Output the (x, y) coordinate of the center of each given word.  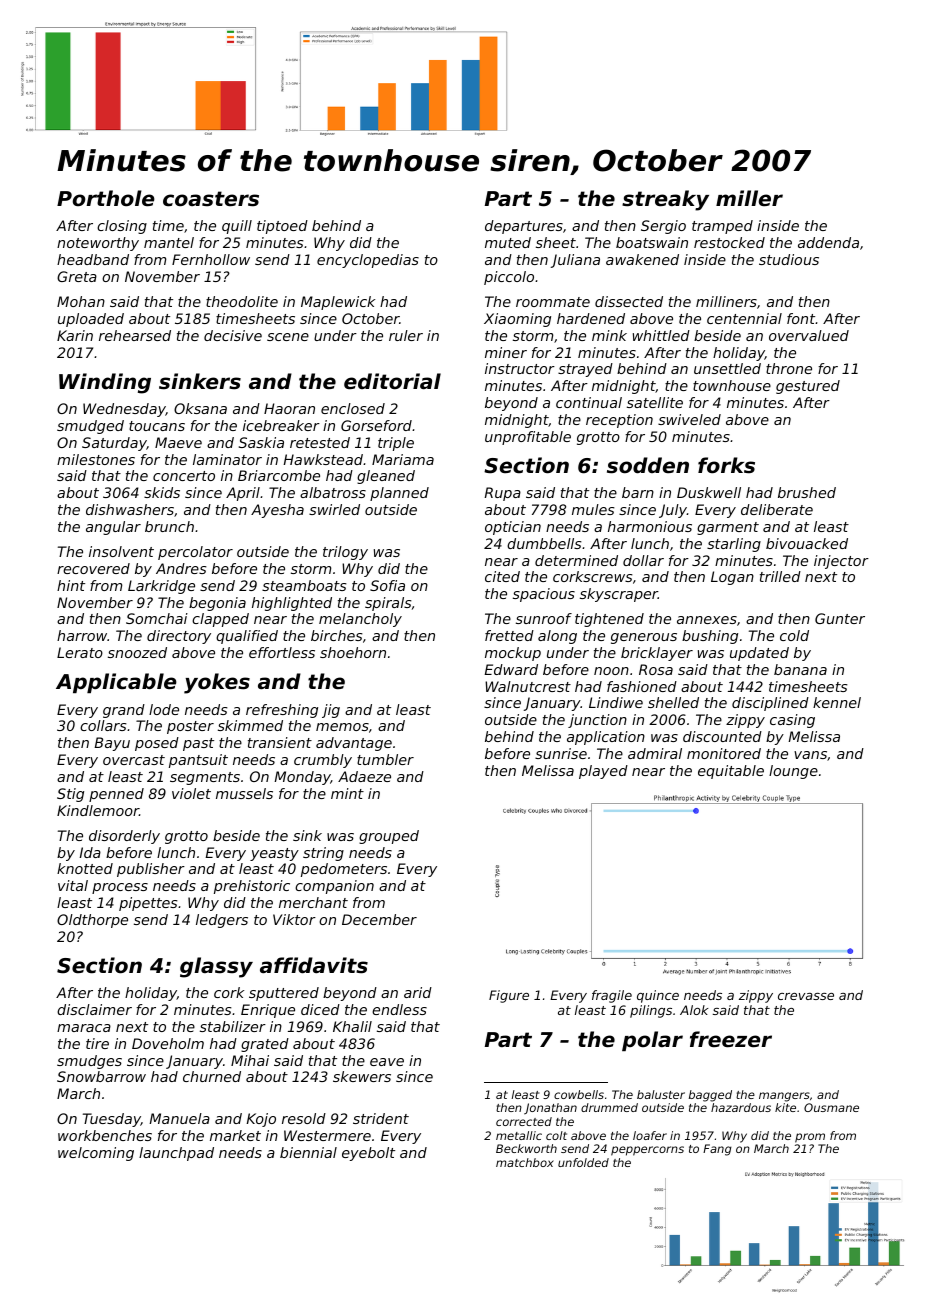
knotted (85, 868)
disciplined (770, 704)
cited (502, 576)
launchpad (176, 1154)
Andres (181, 568)
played (603, 772)
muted (508, 242)
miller (749, 198)
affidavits (314, 965)
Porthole (106, 198)
